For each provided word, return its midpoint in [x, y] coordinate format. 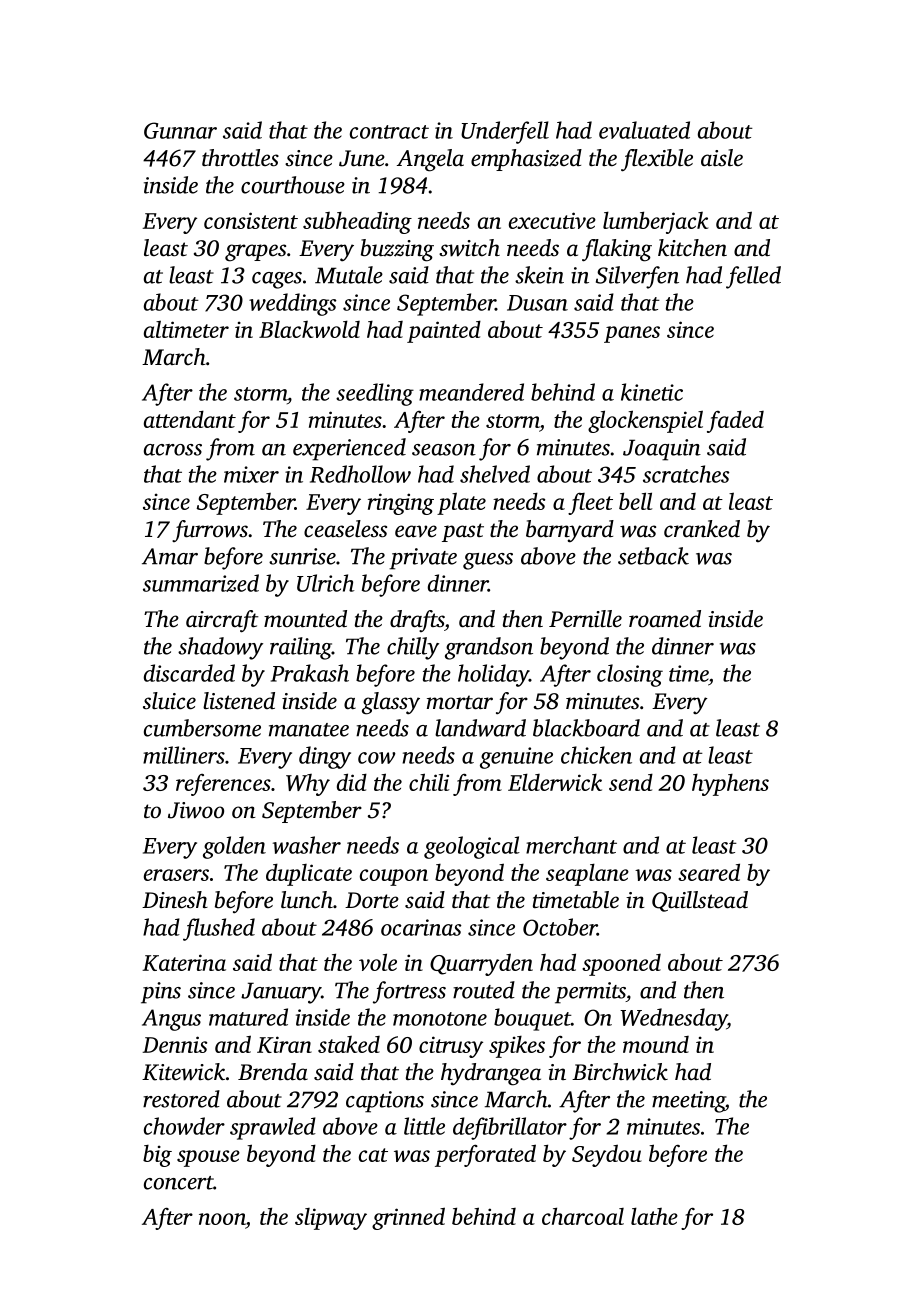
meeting [688, 1102]
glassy [391, 703]
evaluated [644, 130]
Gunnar [180, 130]
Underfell [505, 132]
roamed [665, 619]
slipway [331, 1219]
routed [484, 990]
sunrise [302, 556]
